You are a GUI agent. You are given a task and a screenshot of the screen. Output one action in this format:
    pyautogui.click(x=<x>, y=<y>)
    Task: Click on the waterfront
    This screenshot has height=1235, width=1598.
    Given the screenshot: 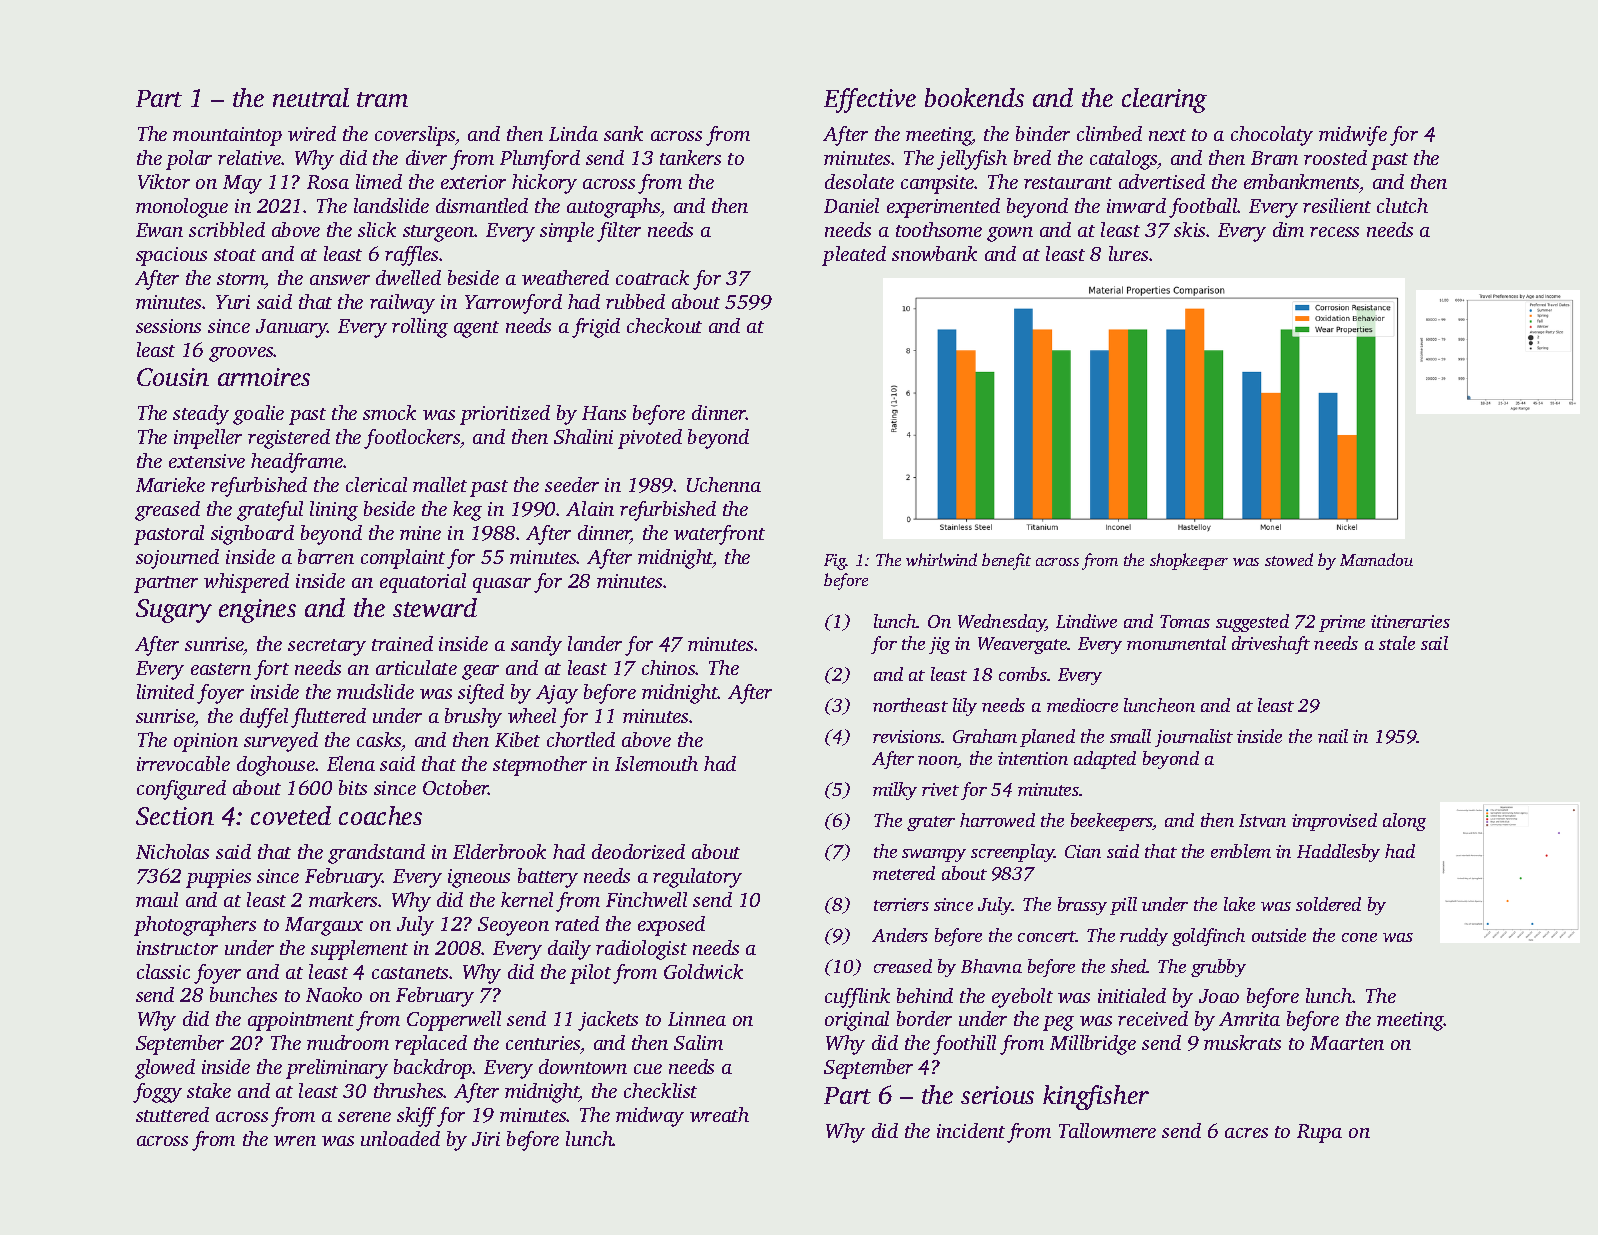 What is the action you would take?
    pyautogui.click(x=719, y=535)
